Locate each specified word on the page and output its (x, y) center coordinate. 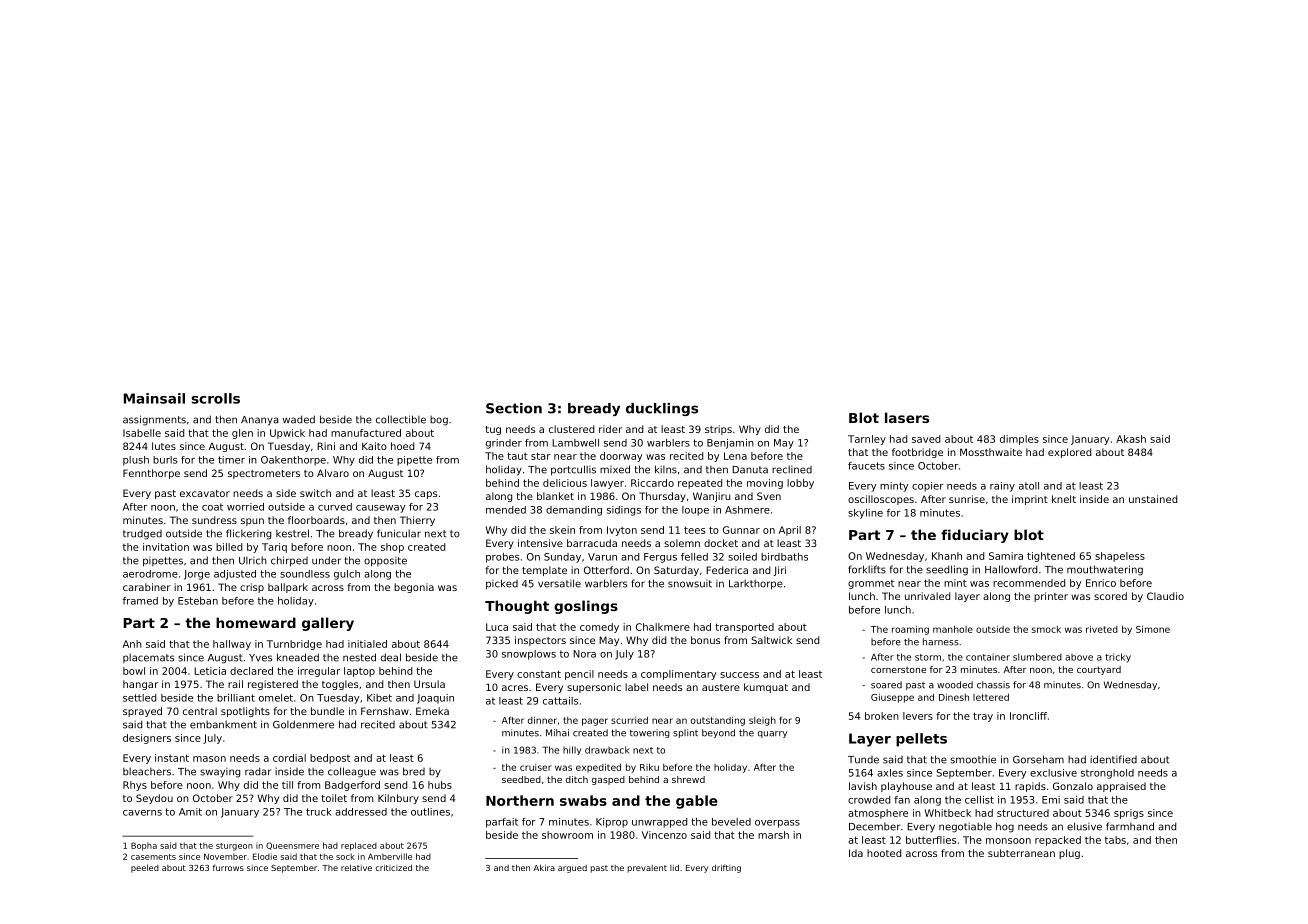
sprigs (1129, 814)
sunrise (967, 499)
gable (697, 802)
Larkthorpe (756, 585)
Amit (190, 812)
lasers (907, 417)
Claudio (1165, 596)
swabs (583, 800)
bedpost (330, 759)
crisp (252, 588)
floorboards (316, 520)
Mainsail (154, 398)
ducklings (662, 409)
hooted (884, 853)
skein (562, 530)
